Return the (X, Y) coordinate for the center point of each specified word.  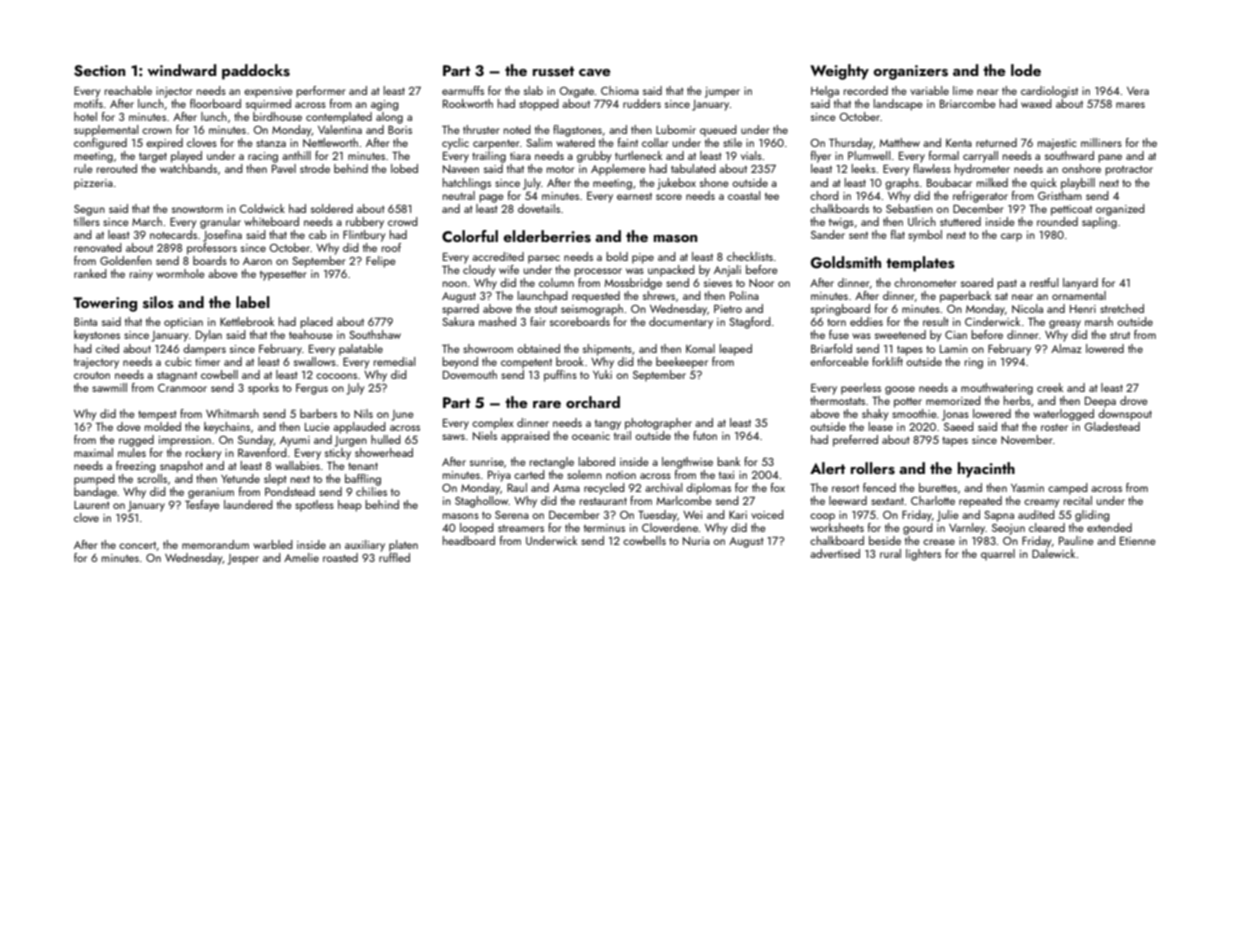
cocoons (336, 376)
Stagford (750, 323)
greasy (1065, 324)
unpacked (671, 271)
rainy (141, 275)
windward (182, 70)
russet (553, 71)
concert (137, 545)
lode (1026, 70)
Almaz (1066, 348)
